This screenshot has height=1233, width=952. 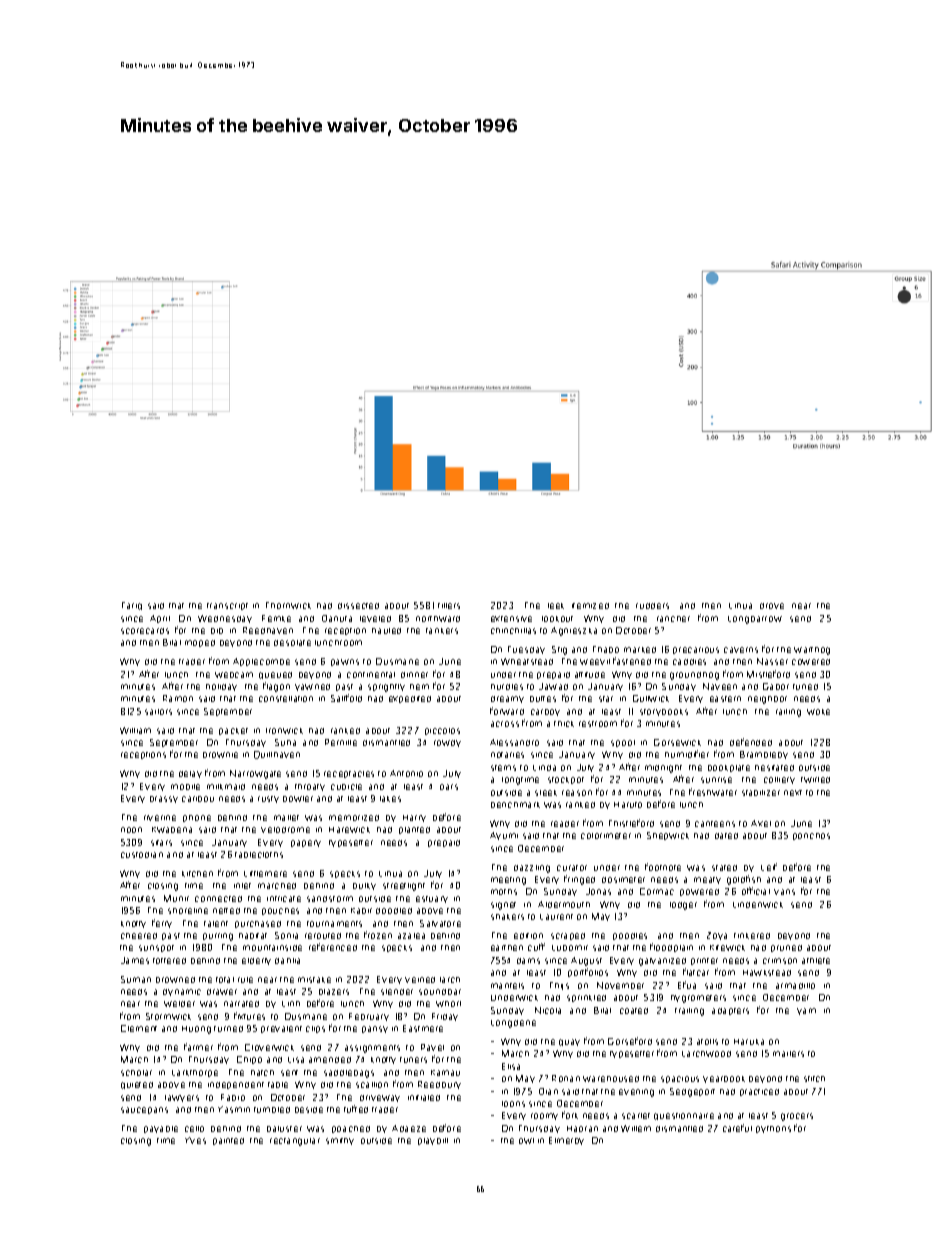 What do you see at coordinates (136, 1073) in the screenshot?
I see `scholar` at bounding box center [136, 1073].
